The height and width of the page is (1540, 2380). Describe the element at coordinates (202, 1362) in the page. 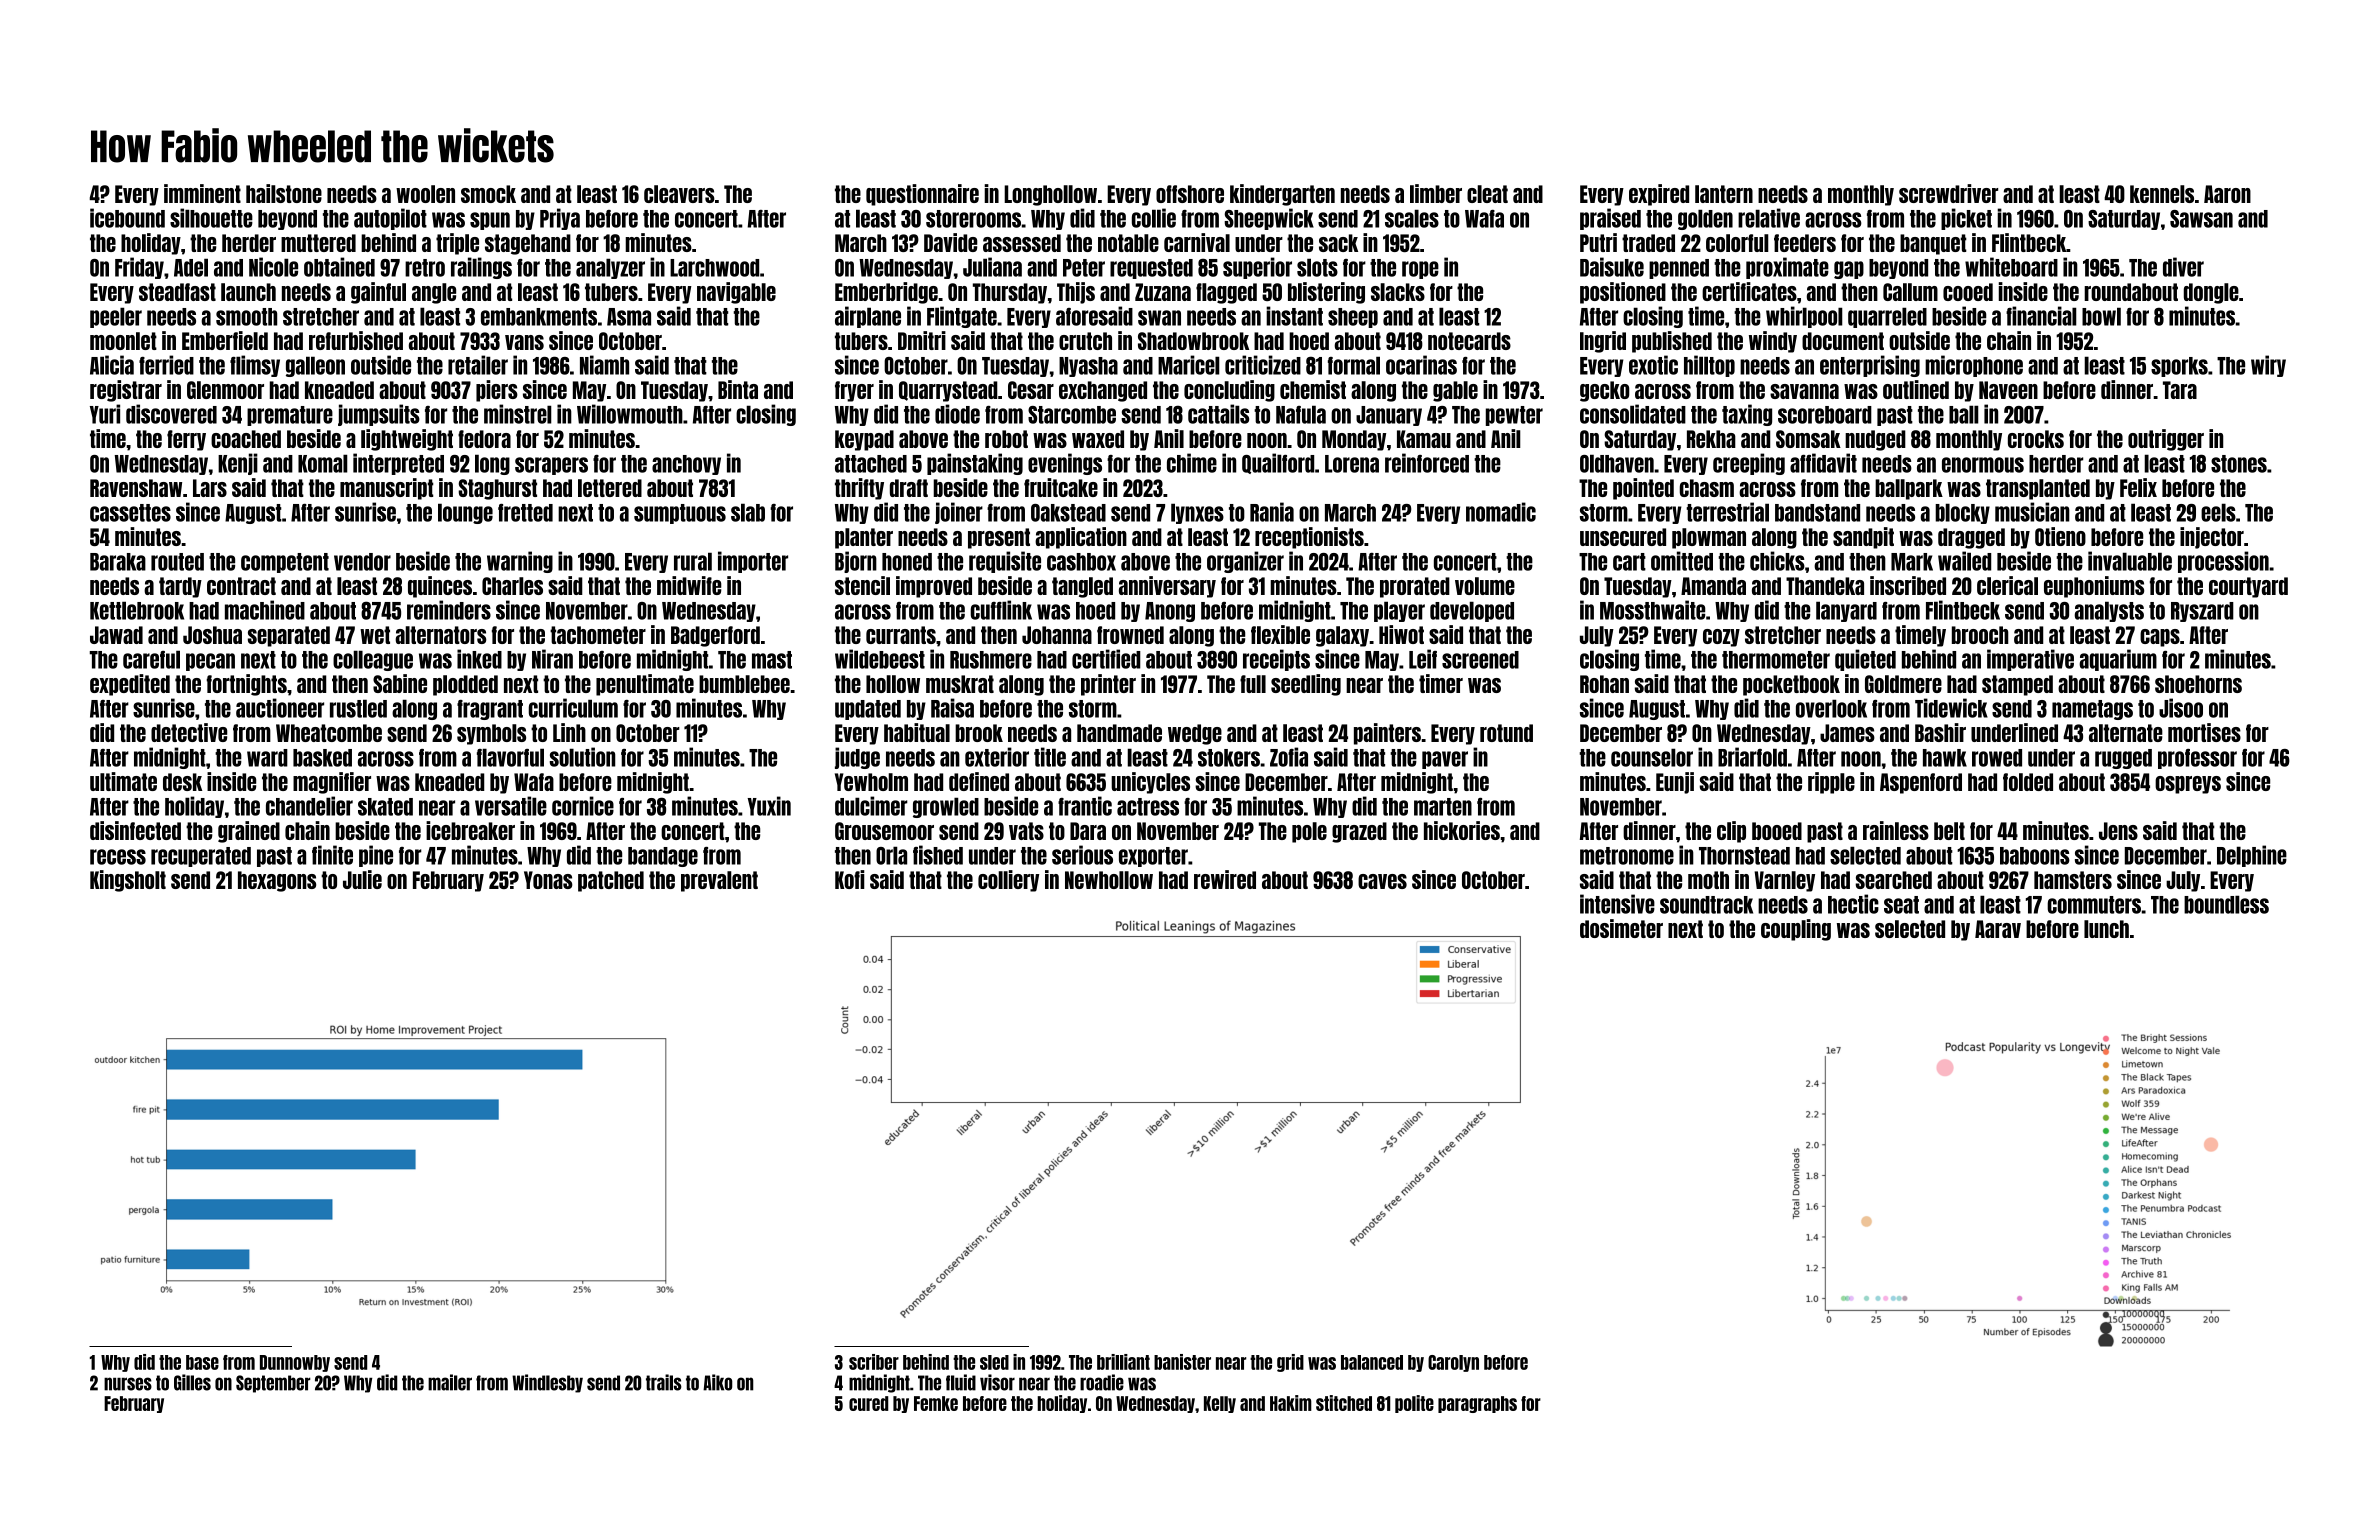

I see `base` at that location.
